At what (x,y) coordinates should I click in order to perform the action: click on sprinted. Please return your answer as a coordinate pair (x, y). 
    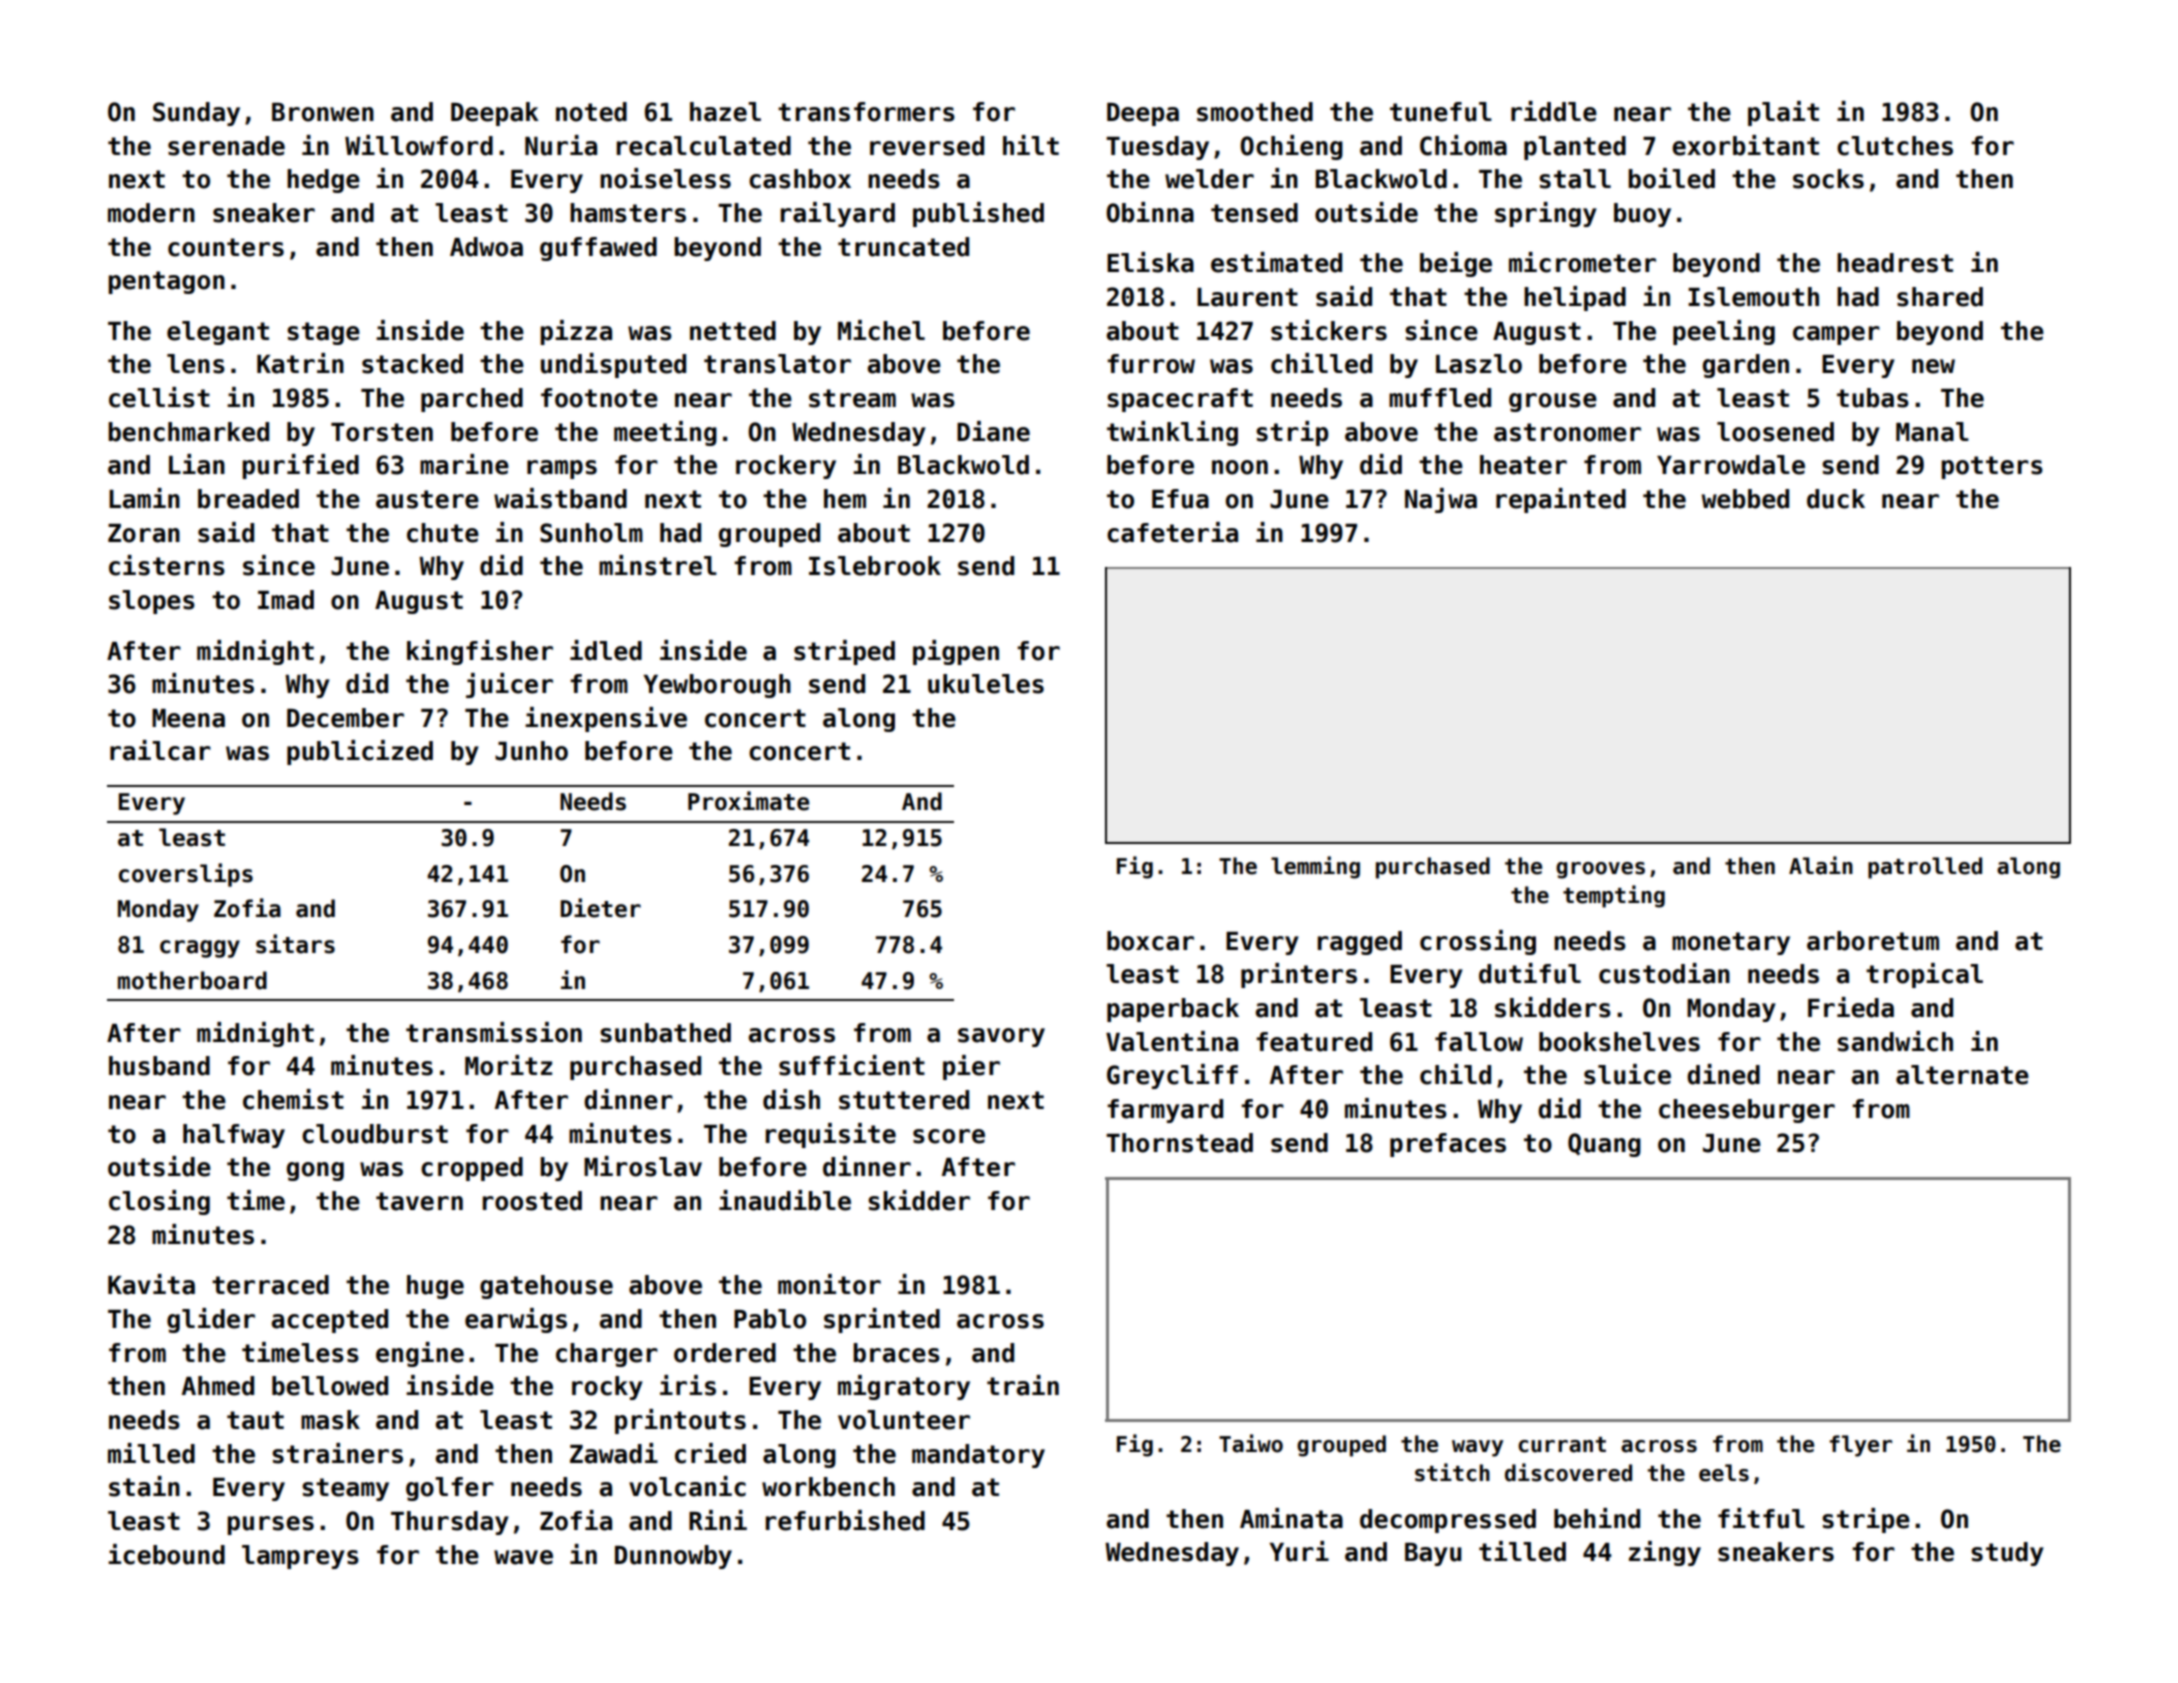
    Looking at the image, I should click on (882, 1320).
